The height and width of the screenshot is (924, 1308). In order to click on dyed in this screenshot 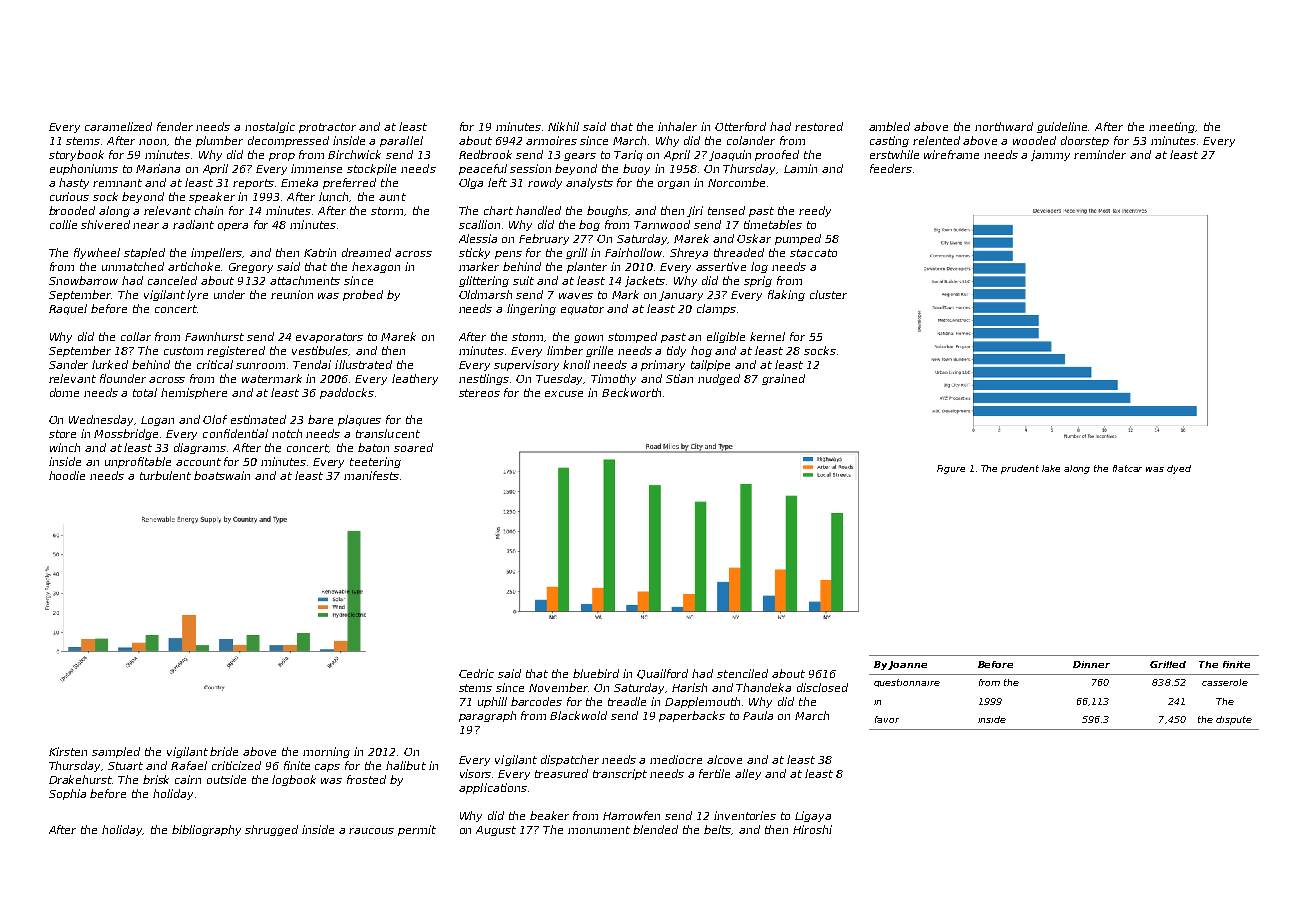, I will do `click(1179, 469)`.
